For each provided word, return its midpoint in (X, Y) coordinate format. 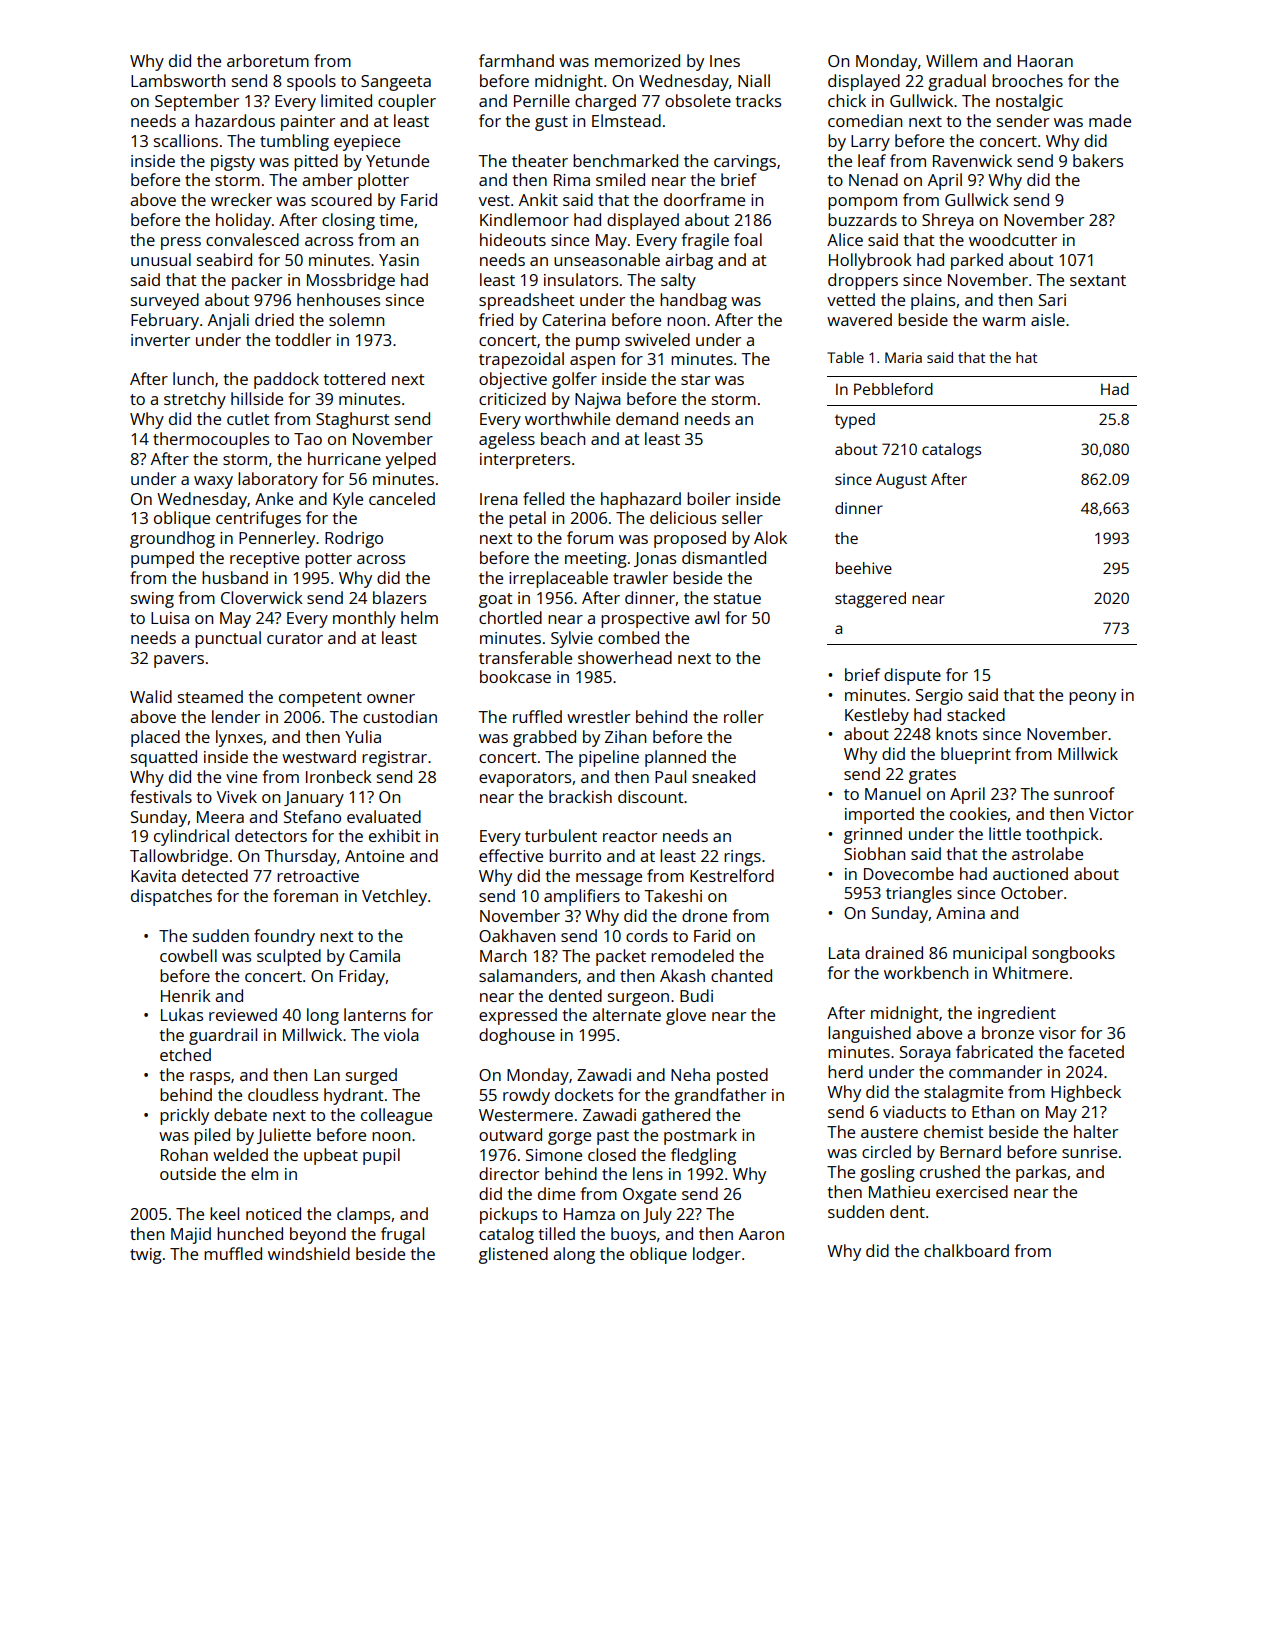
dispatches (171, 897)
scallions (186, 140)
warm (1003, 321)
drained (894, 952)
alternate (626, 1014)
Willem (951, 60)
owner (391, 698)
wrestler (598, 716)
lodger (717, 1255)
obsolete (698, 100)
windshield (309, 1253)
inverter (160, 340)
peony (1092, 698)
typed (855, 421)
